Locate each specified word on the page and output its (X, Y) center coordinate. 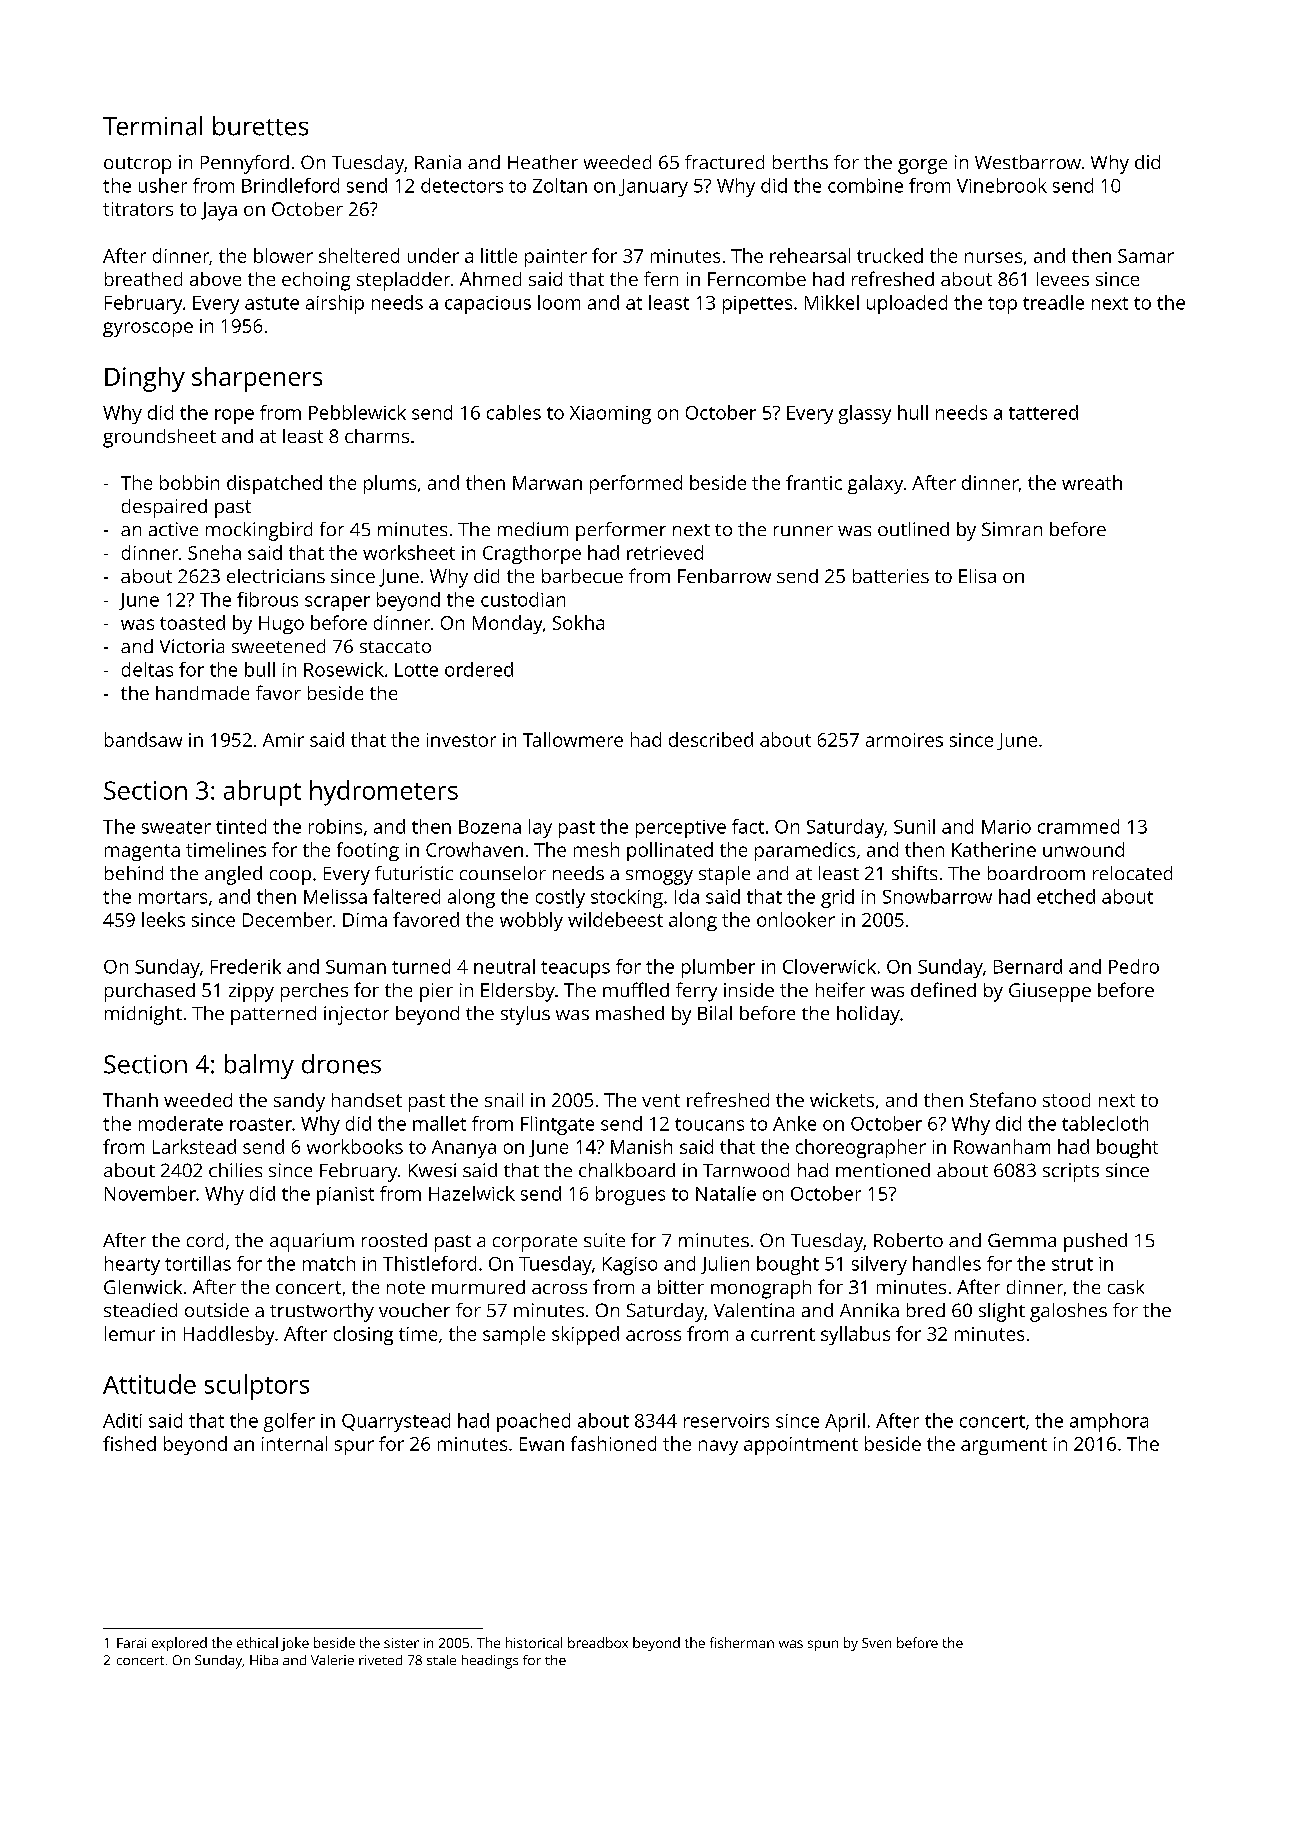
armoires (904, 740)
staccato (395, 647)
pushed (1095, 1242)
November (150, 1193)
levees (1063, 279)
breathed (143, 279)
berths (800, 162)
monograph (761, 1289)
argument (1004, 1446)
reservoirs (726, 1421)
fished (129, 1443)
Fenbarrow (724, 576)
